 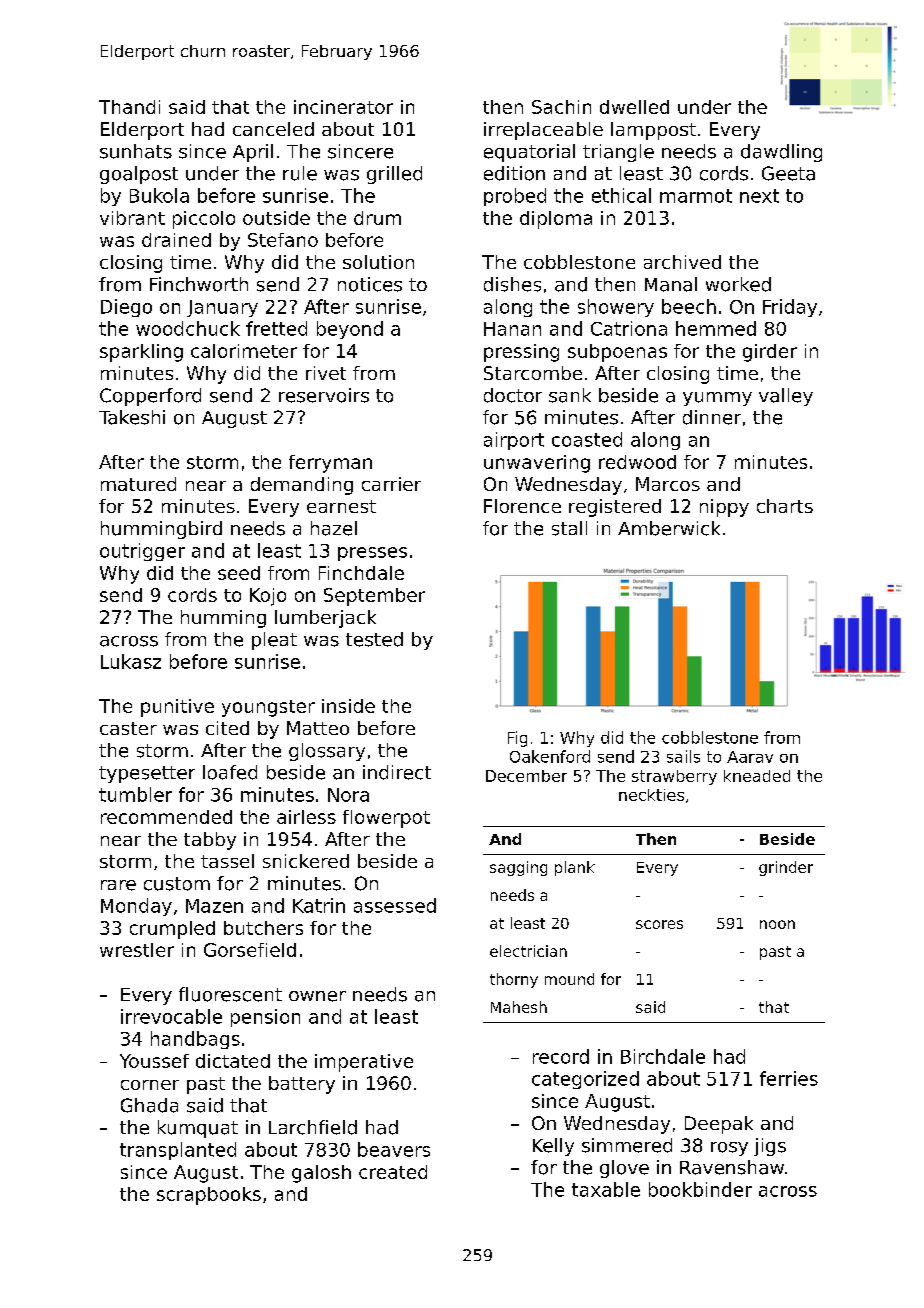 What do you see at coordinates (132, 218) in the page?
I see `vibrant` at bounding box center [132, 218].
